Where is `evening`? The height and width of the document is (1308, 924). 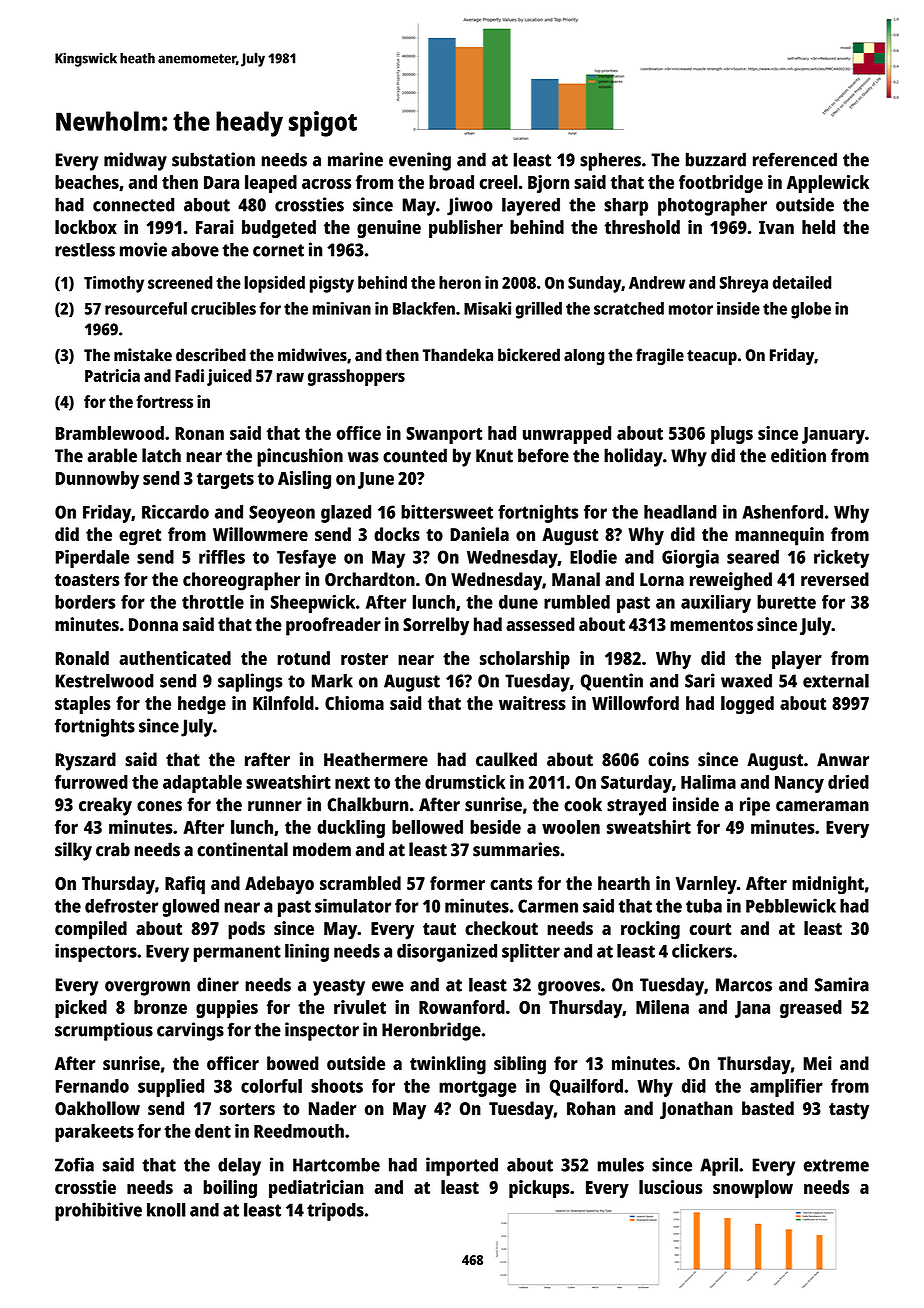 evening is located at coordinates (420, 161).
